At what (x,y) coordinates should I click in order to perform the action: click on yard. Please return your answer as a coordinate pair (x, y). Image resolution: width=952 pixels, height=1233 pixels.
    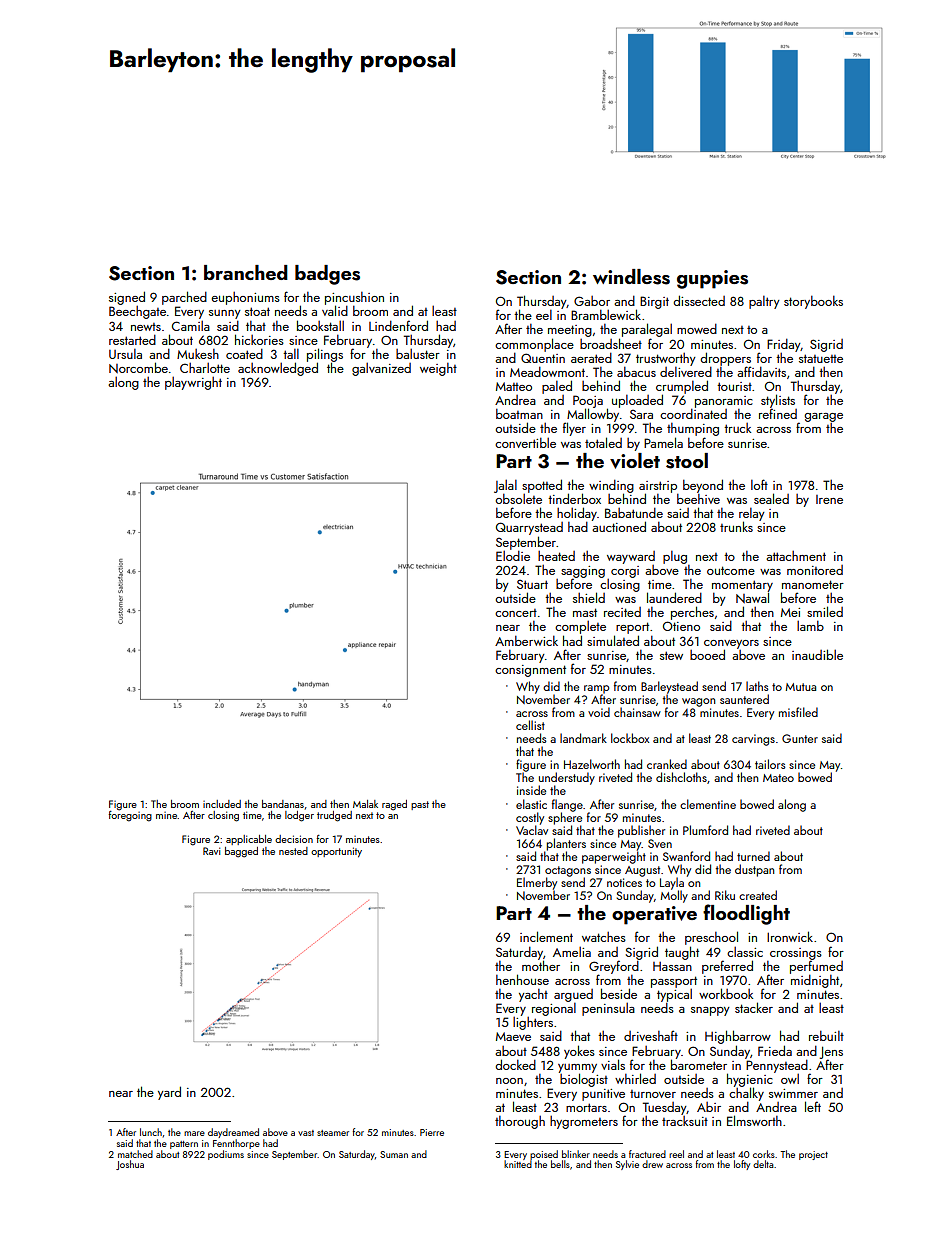
    Looking at the image, I should click on (169, 1093).
